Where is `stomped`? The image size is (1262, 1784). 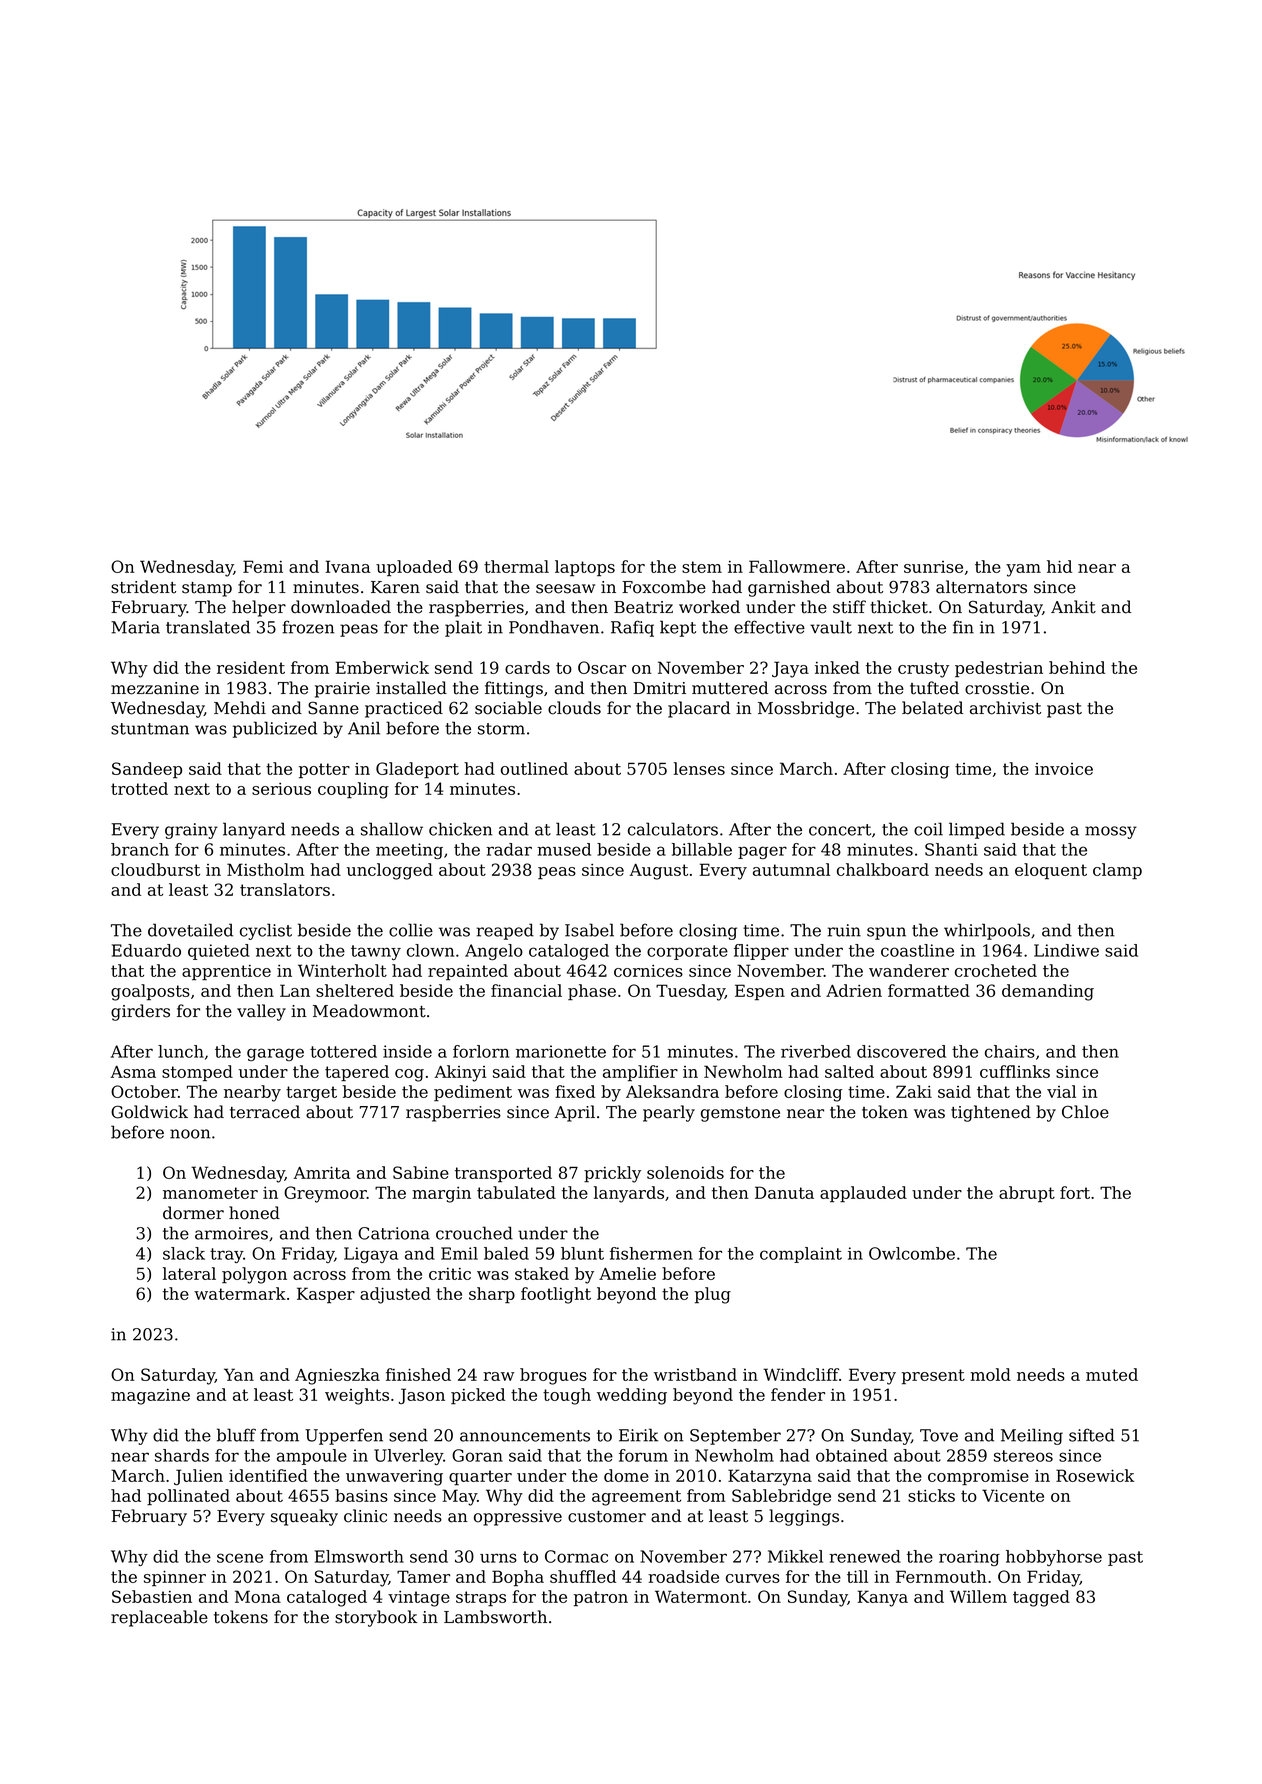 stomped is located at coordinates (197, 1073).
